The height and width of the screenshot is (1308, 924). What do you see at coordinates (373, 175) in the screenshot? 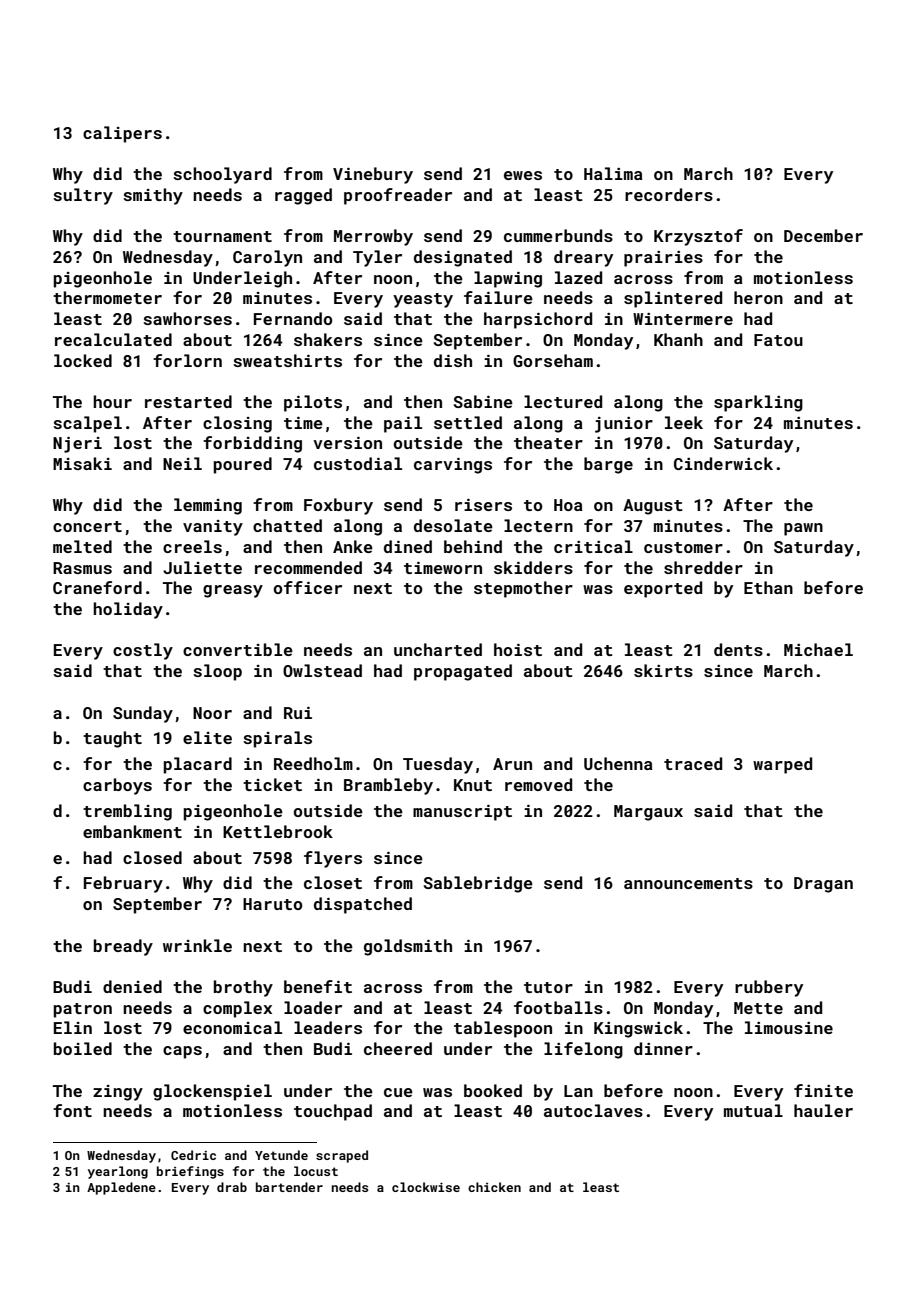
I see `Vinebury` at bounding box center [373, 175].
